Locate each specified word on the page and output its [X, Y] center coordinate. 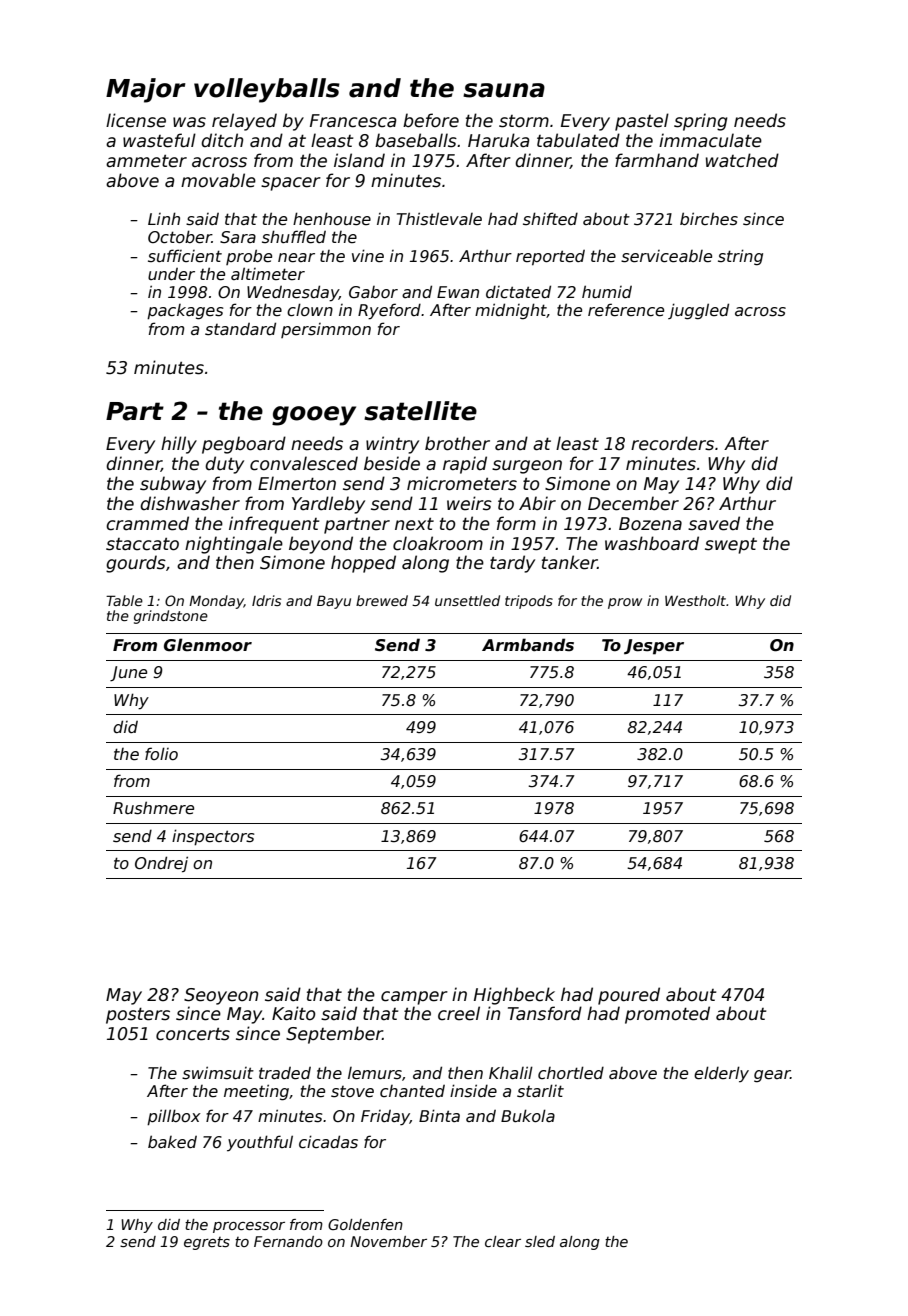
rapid [465, 465]
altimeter [268, 273]
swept [731, 546]
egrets [207, 1243]
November [388, 1241]
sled [540, 1241]
